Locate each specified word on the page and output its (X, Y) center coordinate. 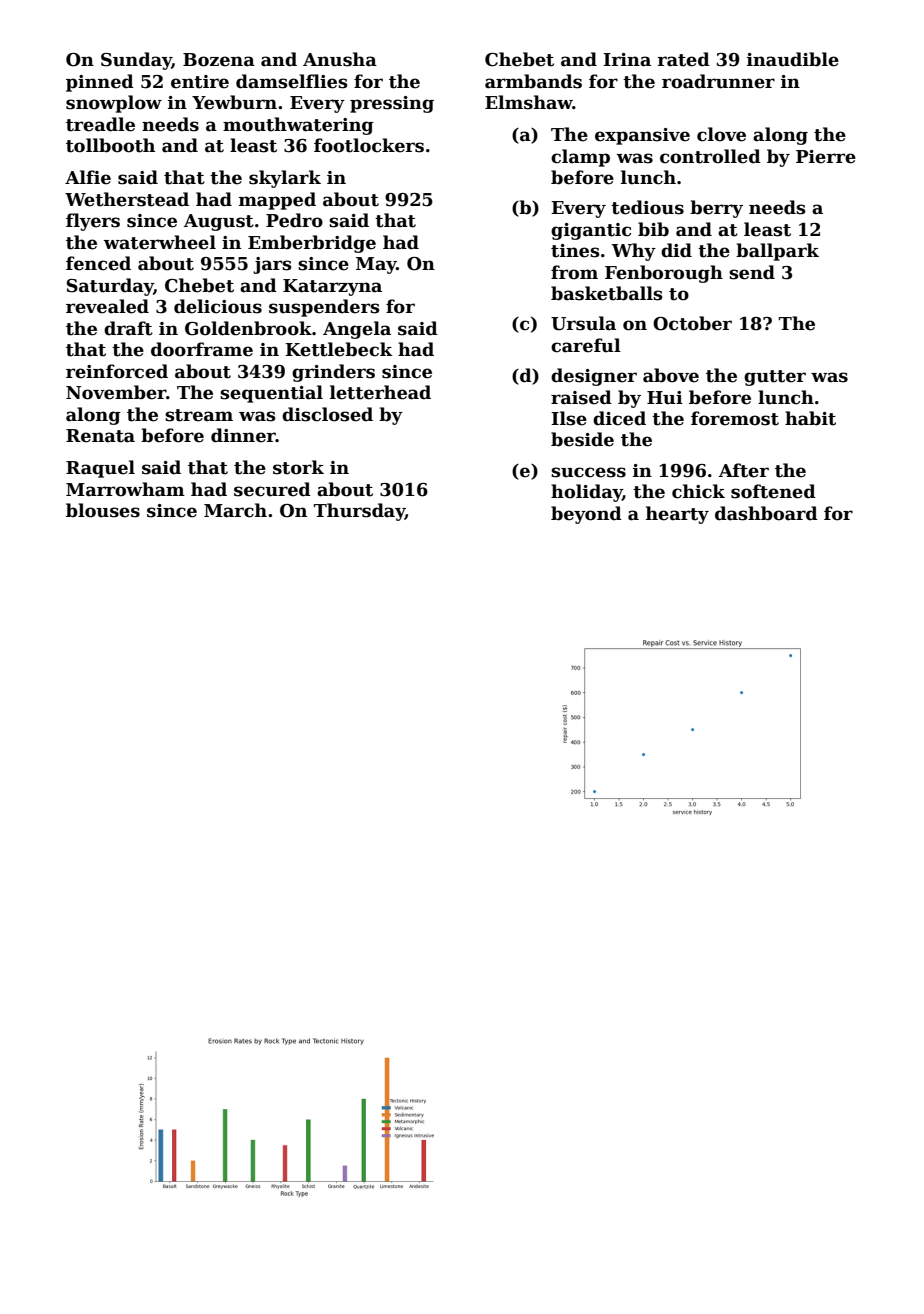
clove (721, 134)
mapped (277, 201)
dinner (243, 435)
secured (272, 489)
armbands (533, 81)
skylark (285, 179)
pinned (100, 83)
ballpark (777, 252)
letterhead (380, 392)
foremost (735, 418)
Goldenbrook (248, 328)
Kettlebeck (339, 349)
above (671, 375)
